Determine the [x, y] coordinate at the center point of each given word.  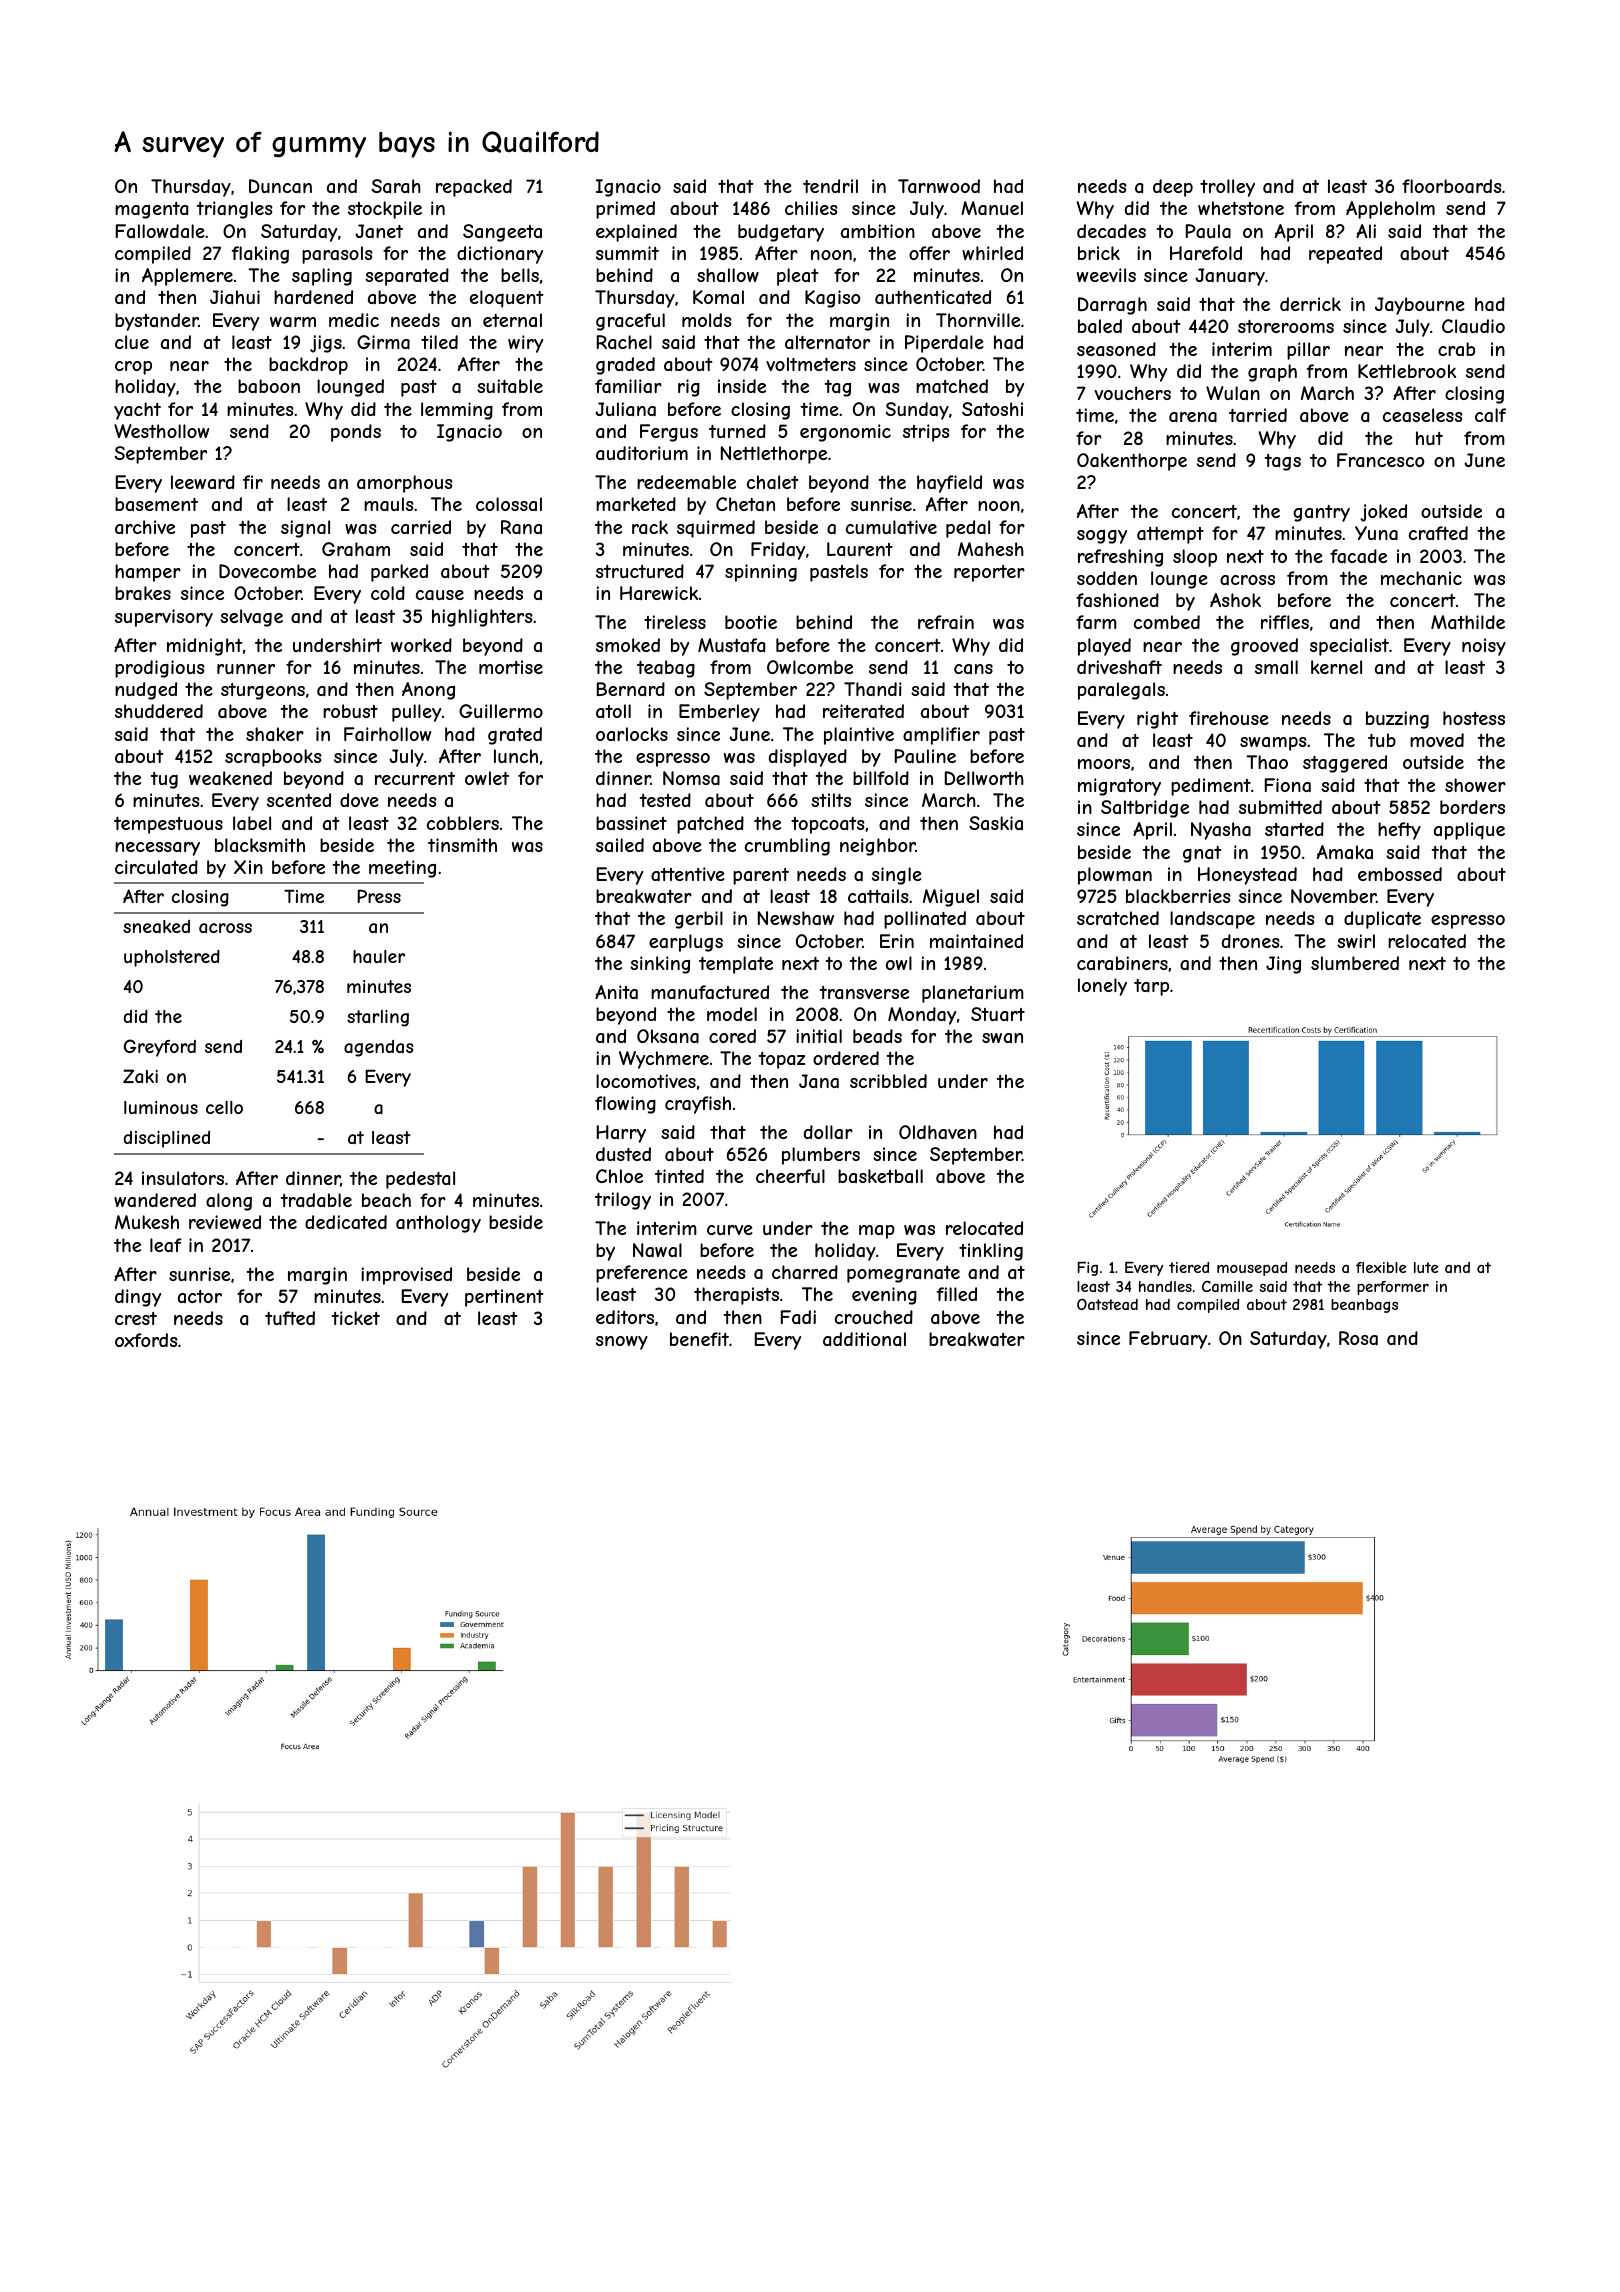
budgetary [781, 233]
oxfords [146, 1340]
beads [877, 1036]
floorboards [1452, 186]
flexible [1381, 1267]
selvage [251, 618]
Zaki [140, 1076]
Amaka [1345, 852]
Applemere [187, 277]
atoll [613, 711]
